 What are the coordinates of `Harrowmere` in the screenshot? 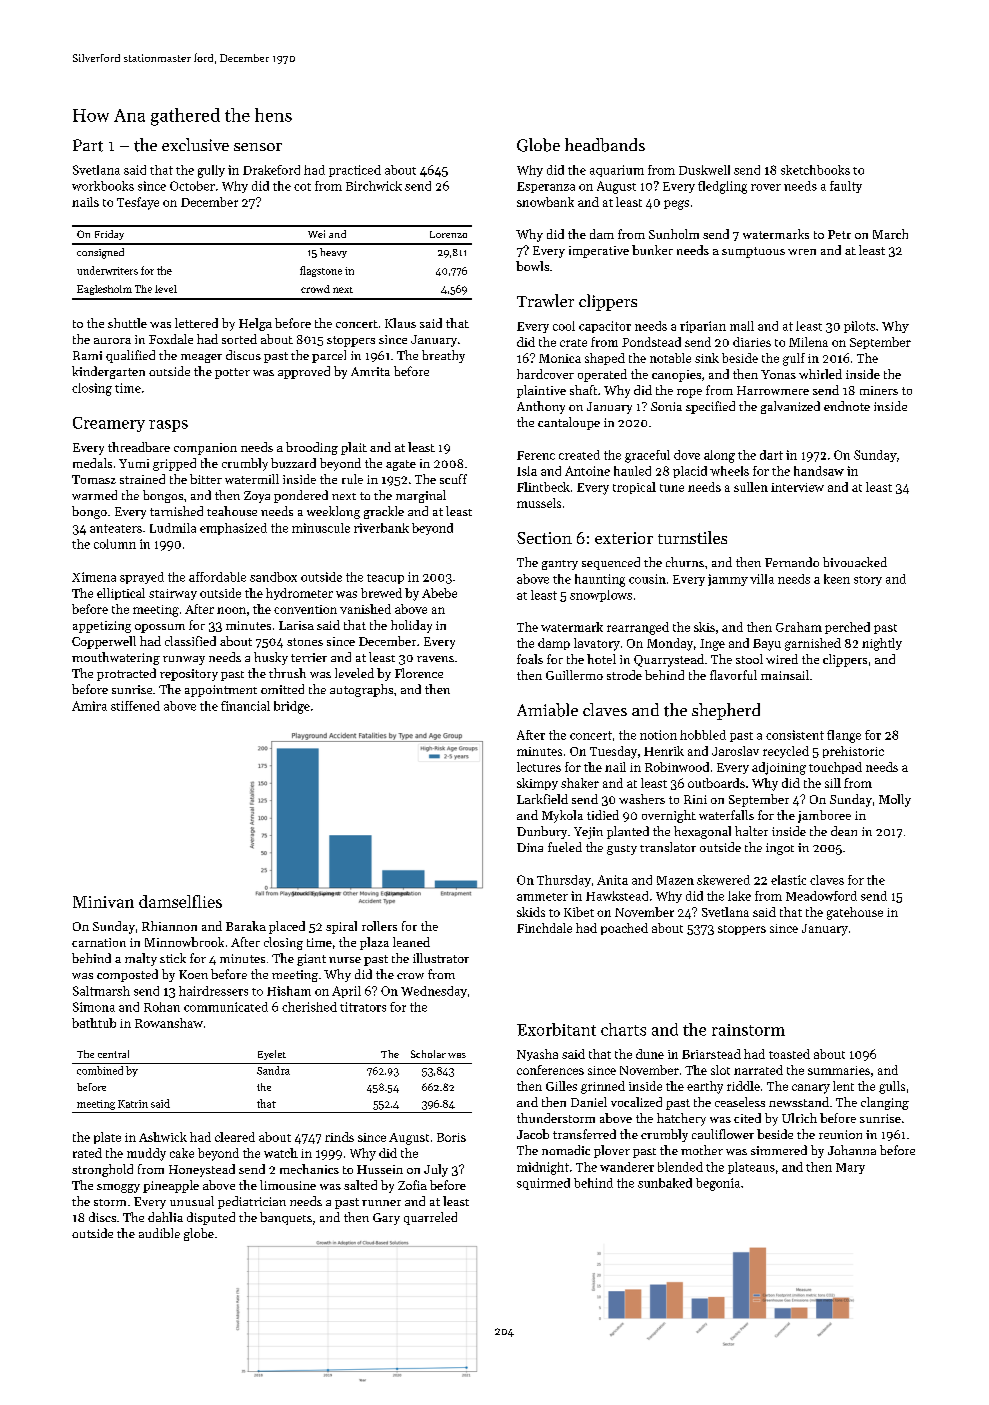 It's located at (773, 390).
